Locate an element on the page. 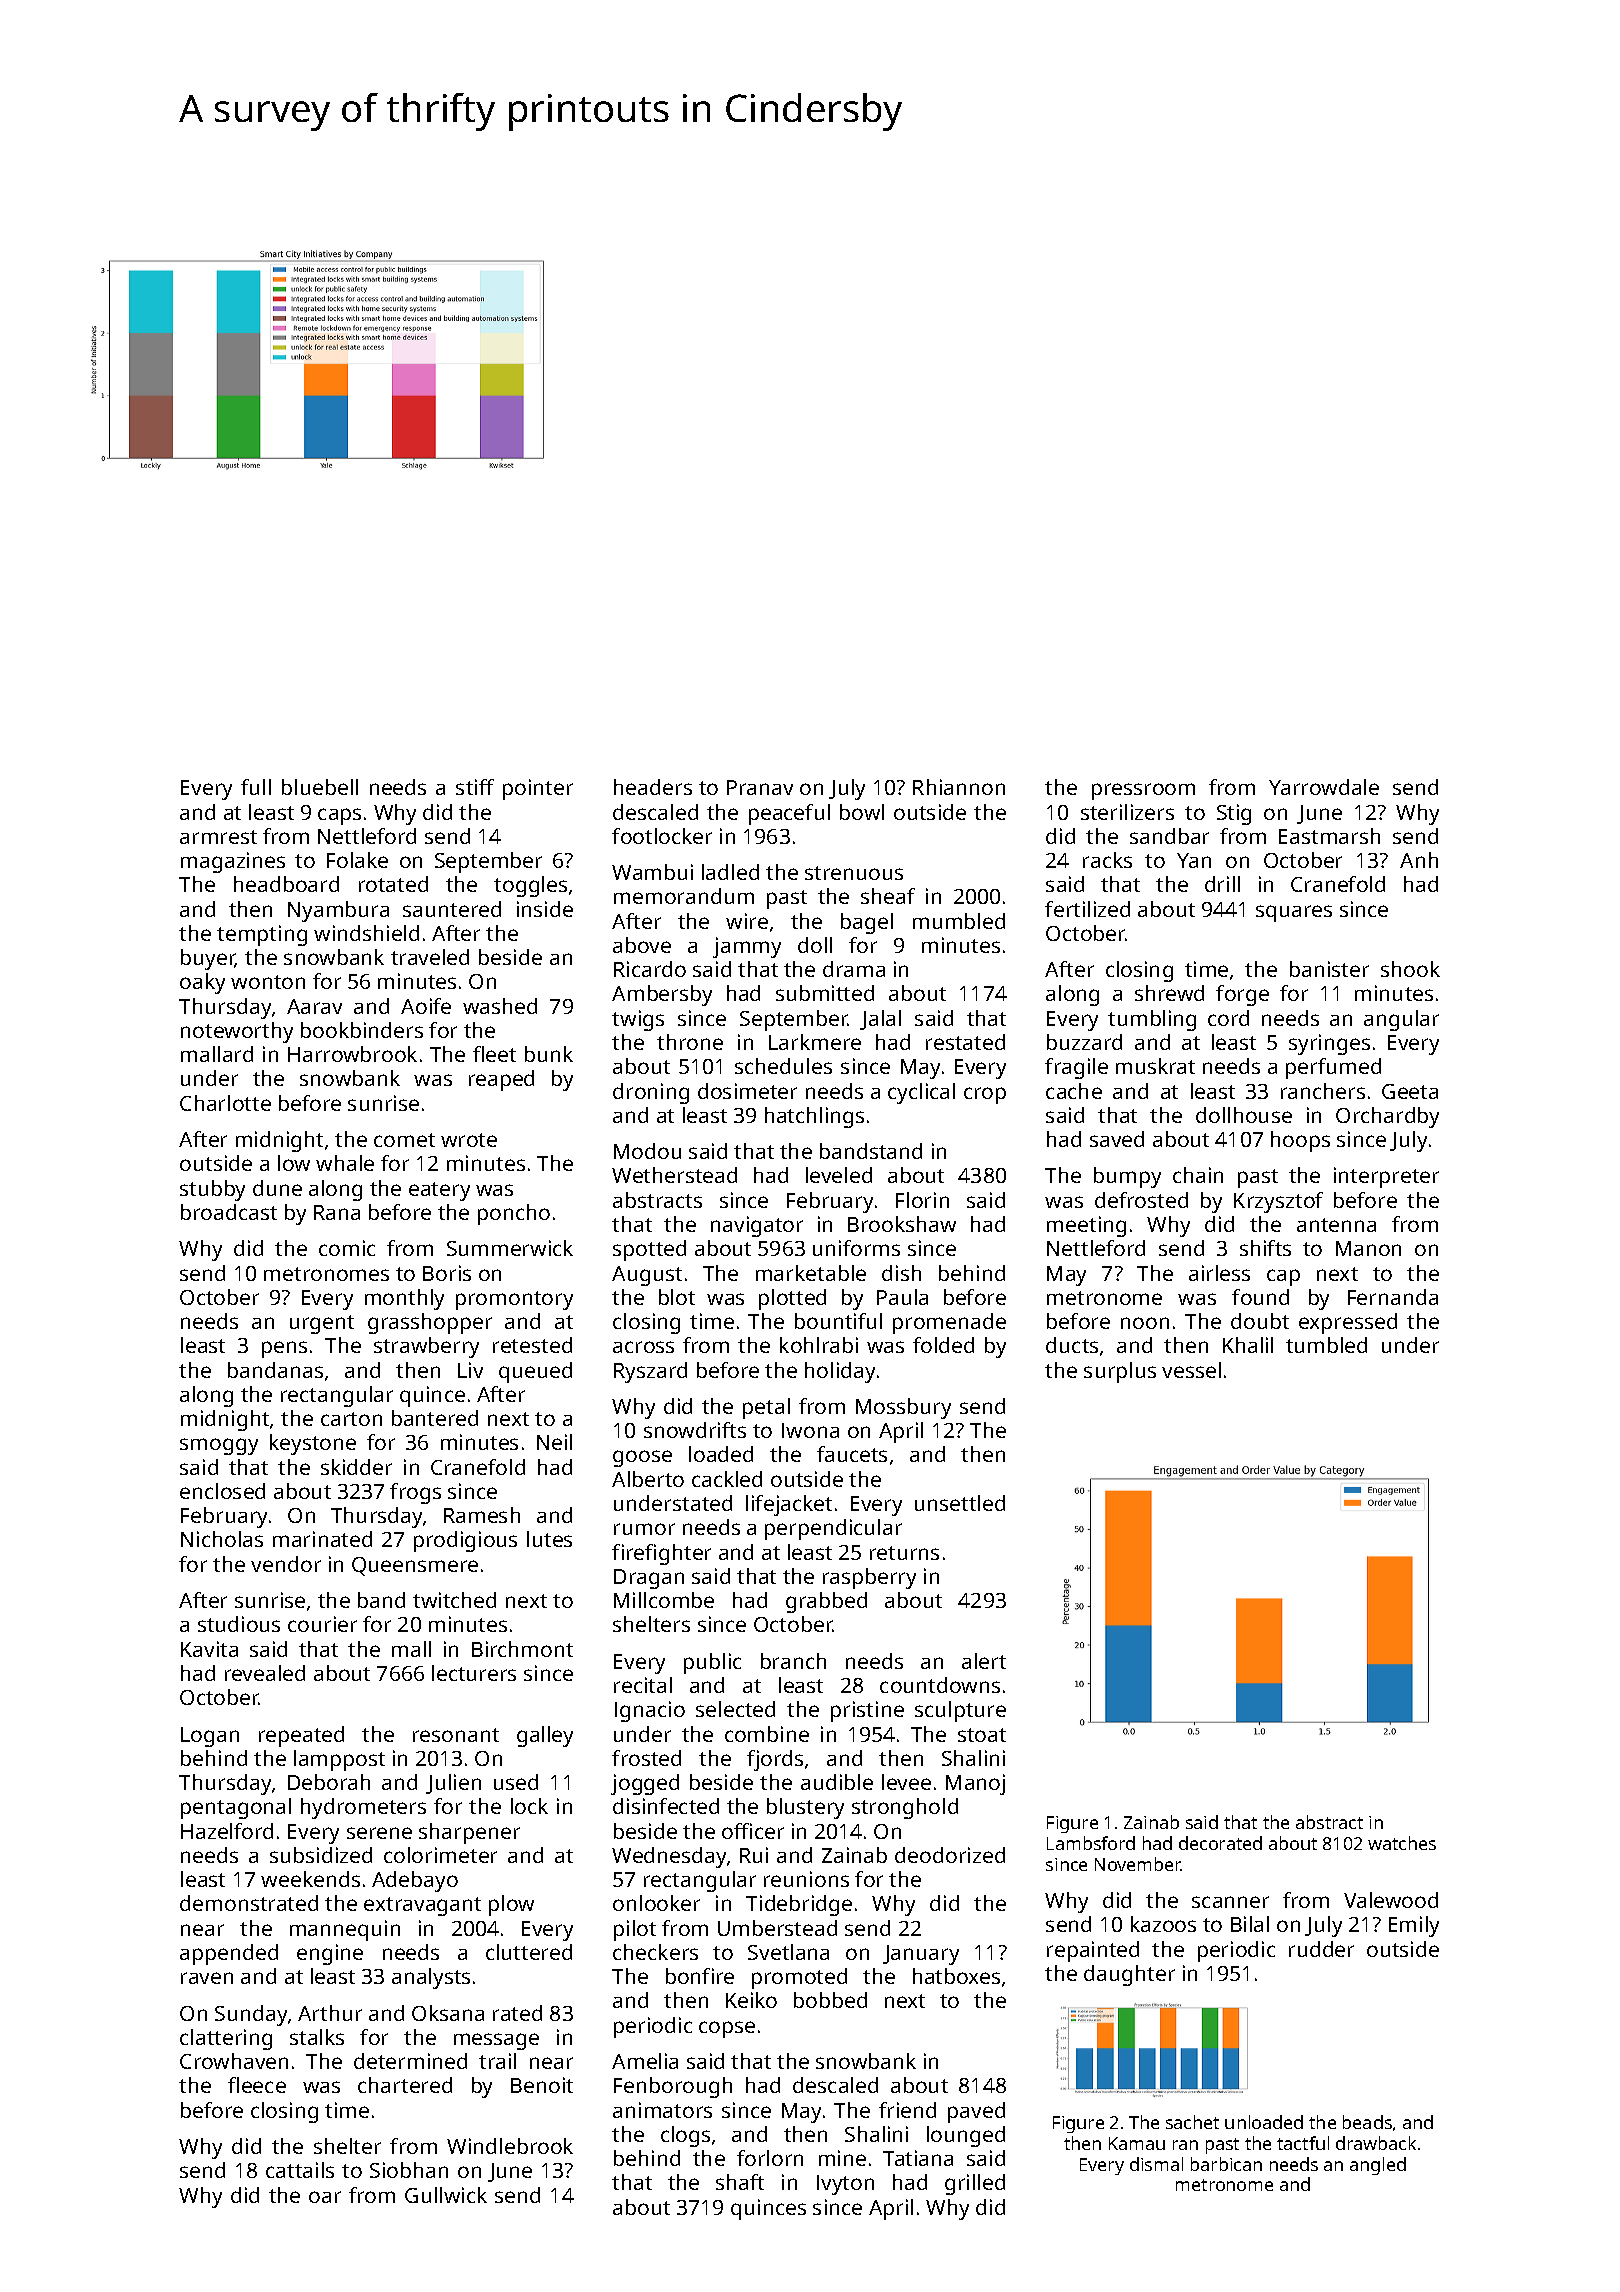  Svetlana is located at coordinates (788, 1952).
